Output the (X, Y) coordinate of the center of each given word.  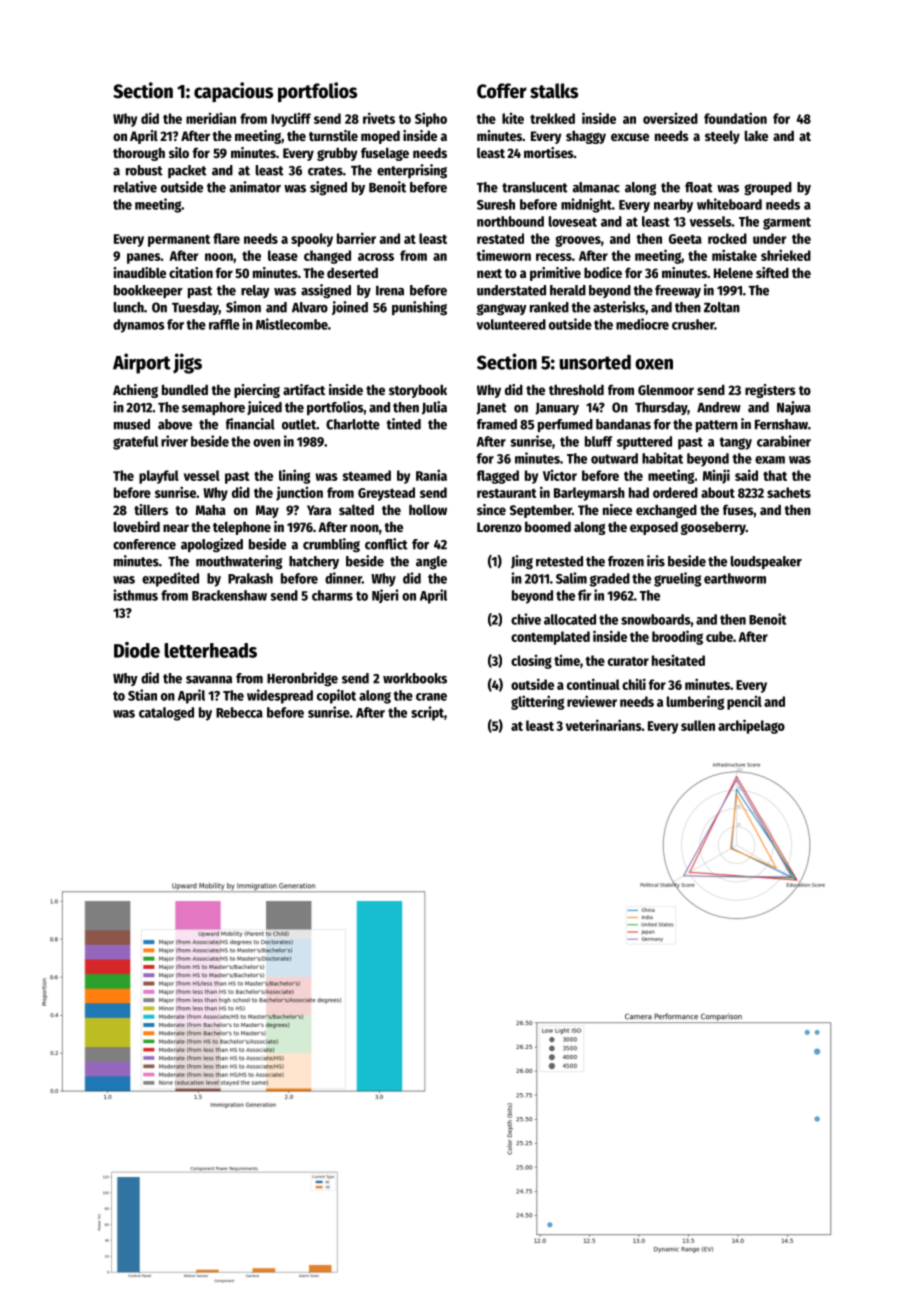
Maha (211, 509)
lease (283, 255)
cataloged (166, 714)
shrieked (786, 255)
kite (513, 118)
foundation (735, 118)
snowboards (655, 619)
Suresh (496, 204)
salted (356, 510)
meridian (211, 118)
